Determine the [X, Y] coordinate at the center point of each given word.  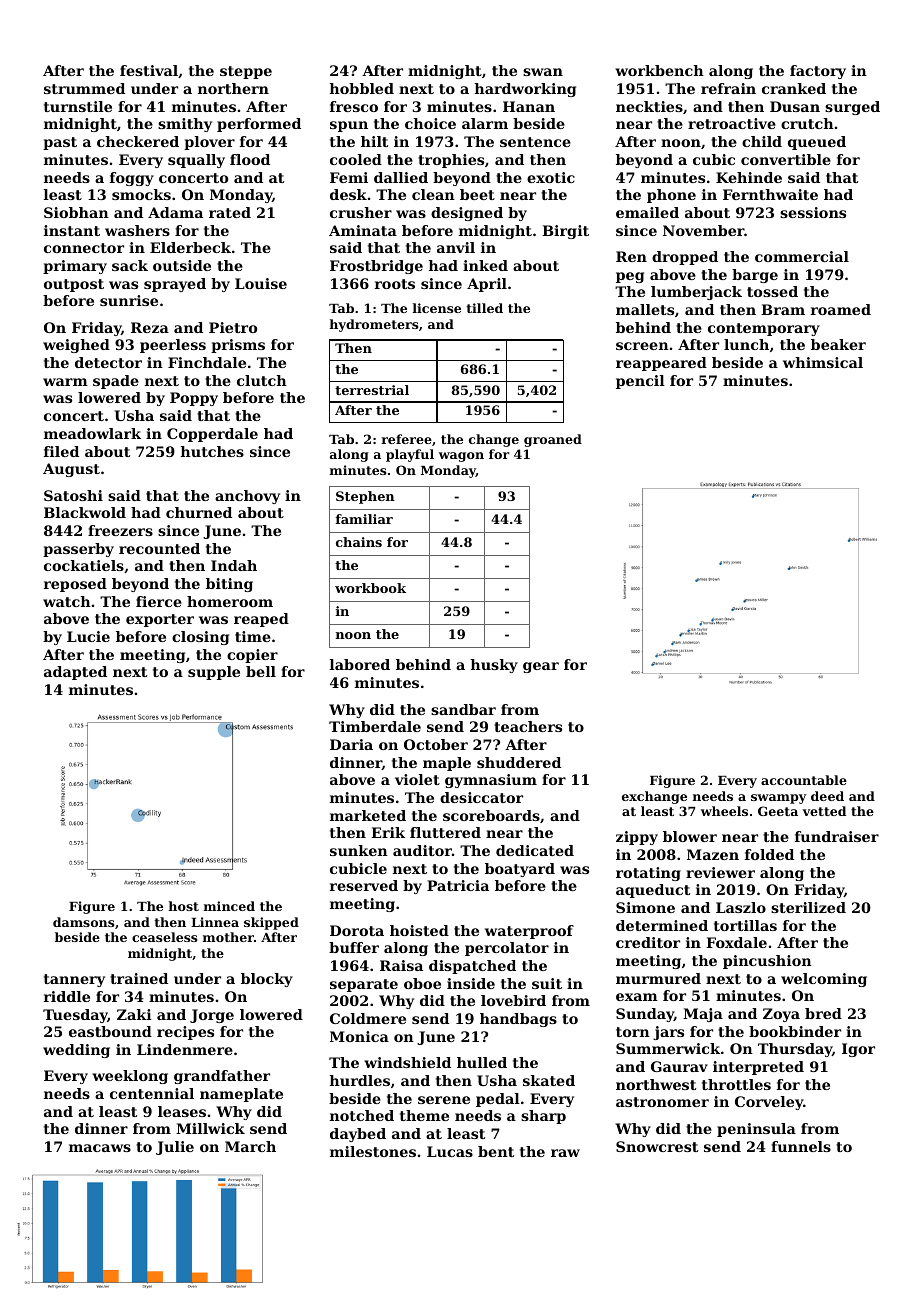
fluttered [445, 832]
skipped [271, 923]
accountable [804, 780]
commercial [802, 256]
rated [230, 212]
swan [543, 72]
